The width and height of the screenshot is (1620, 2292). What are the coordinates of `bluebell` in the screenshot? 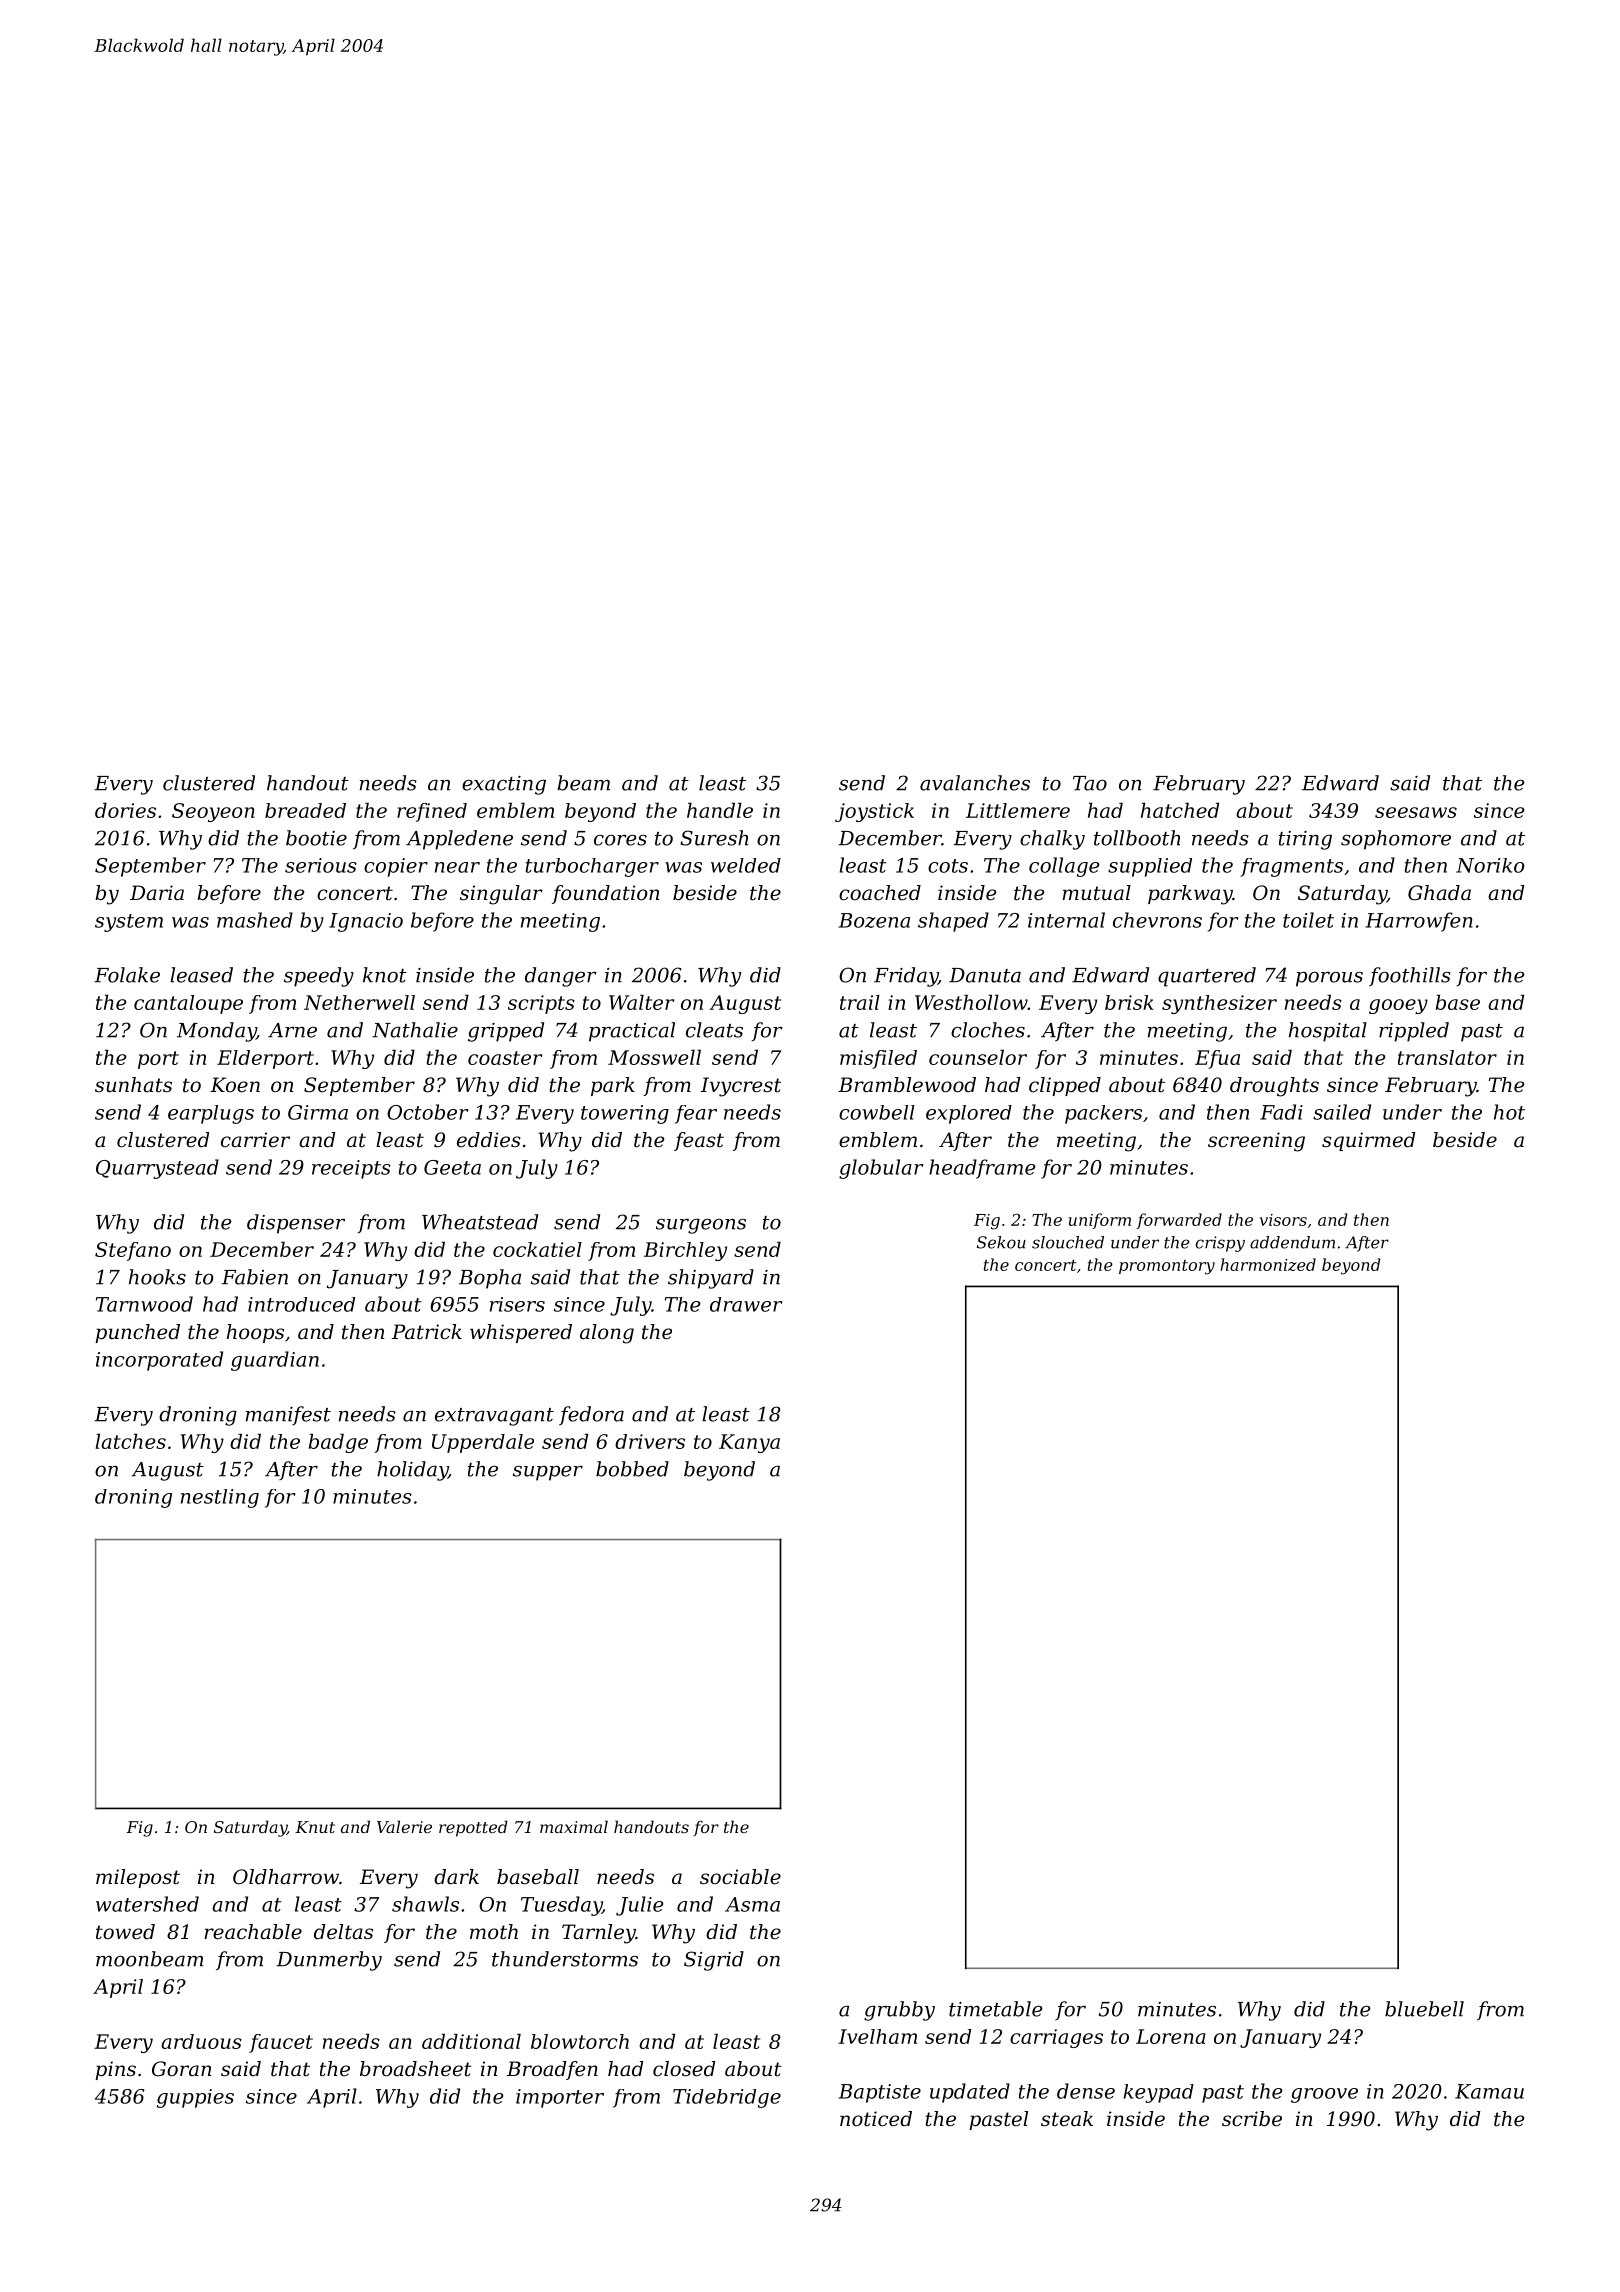 It's located at (1424, 2009).
